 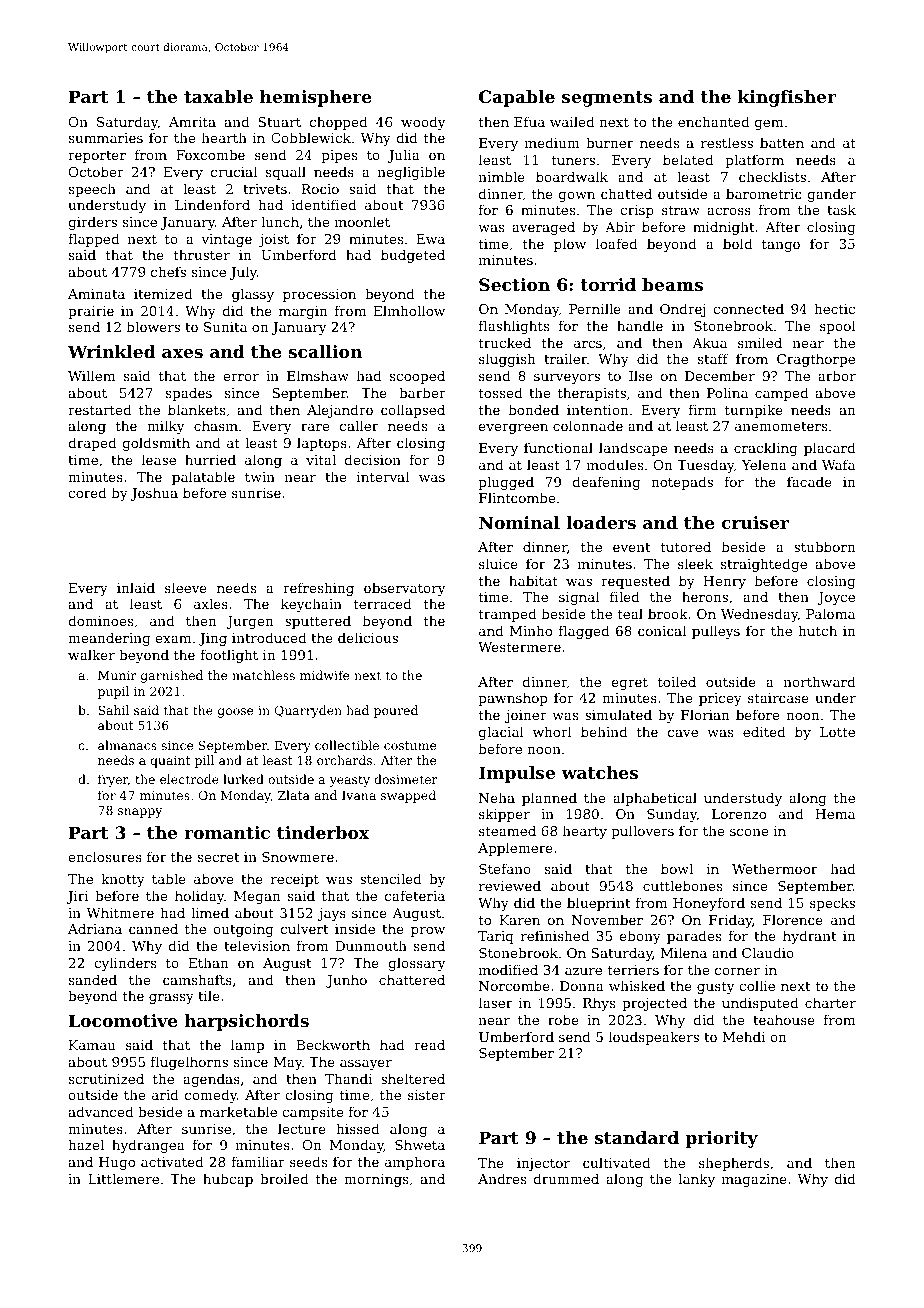 I want to click on Westermere, so click(x=519, y=647).
